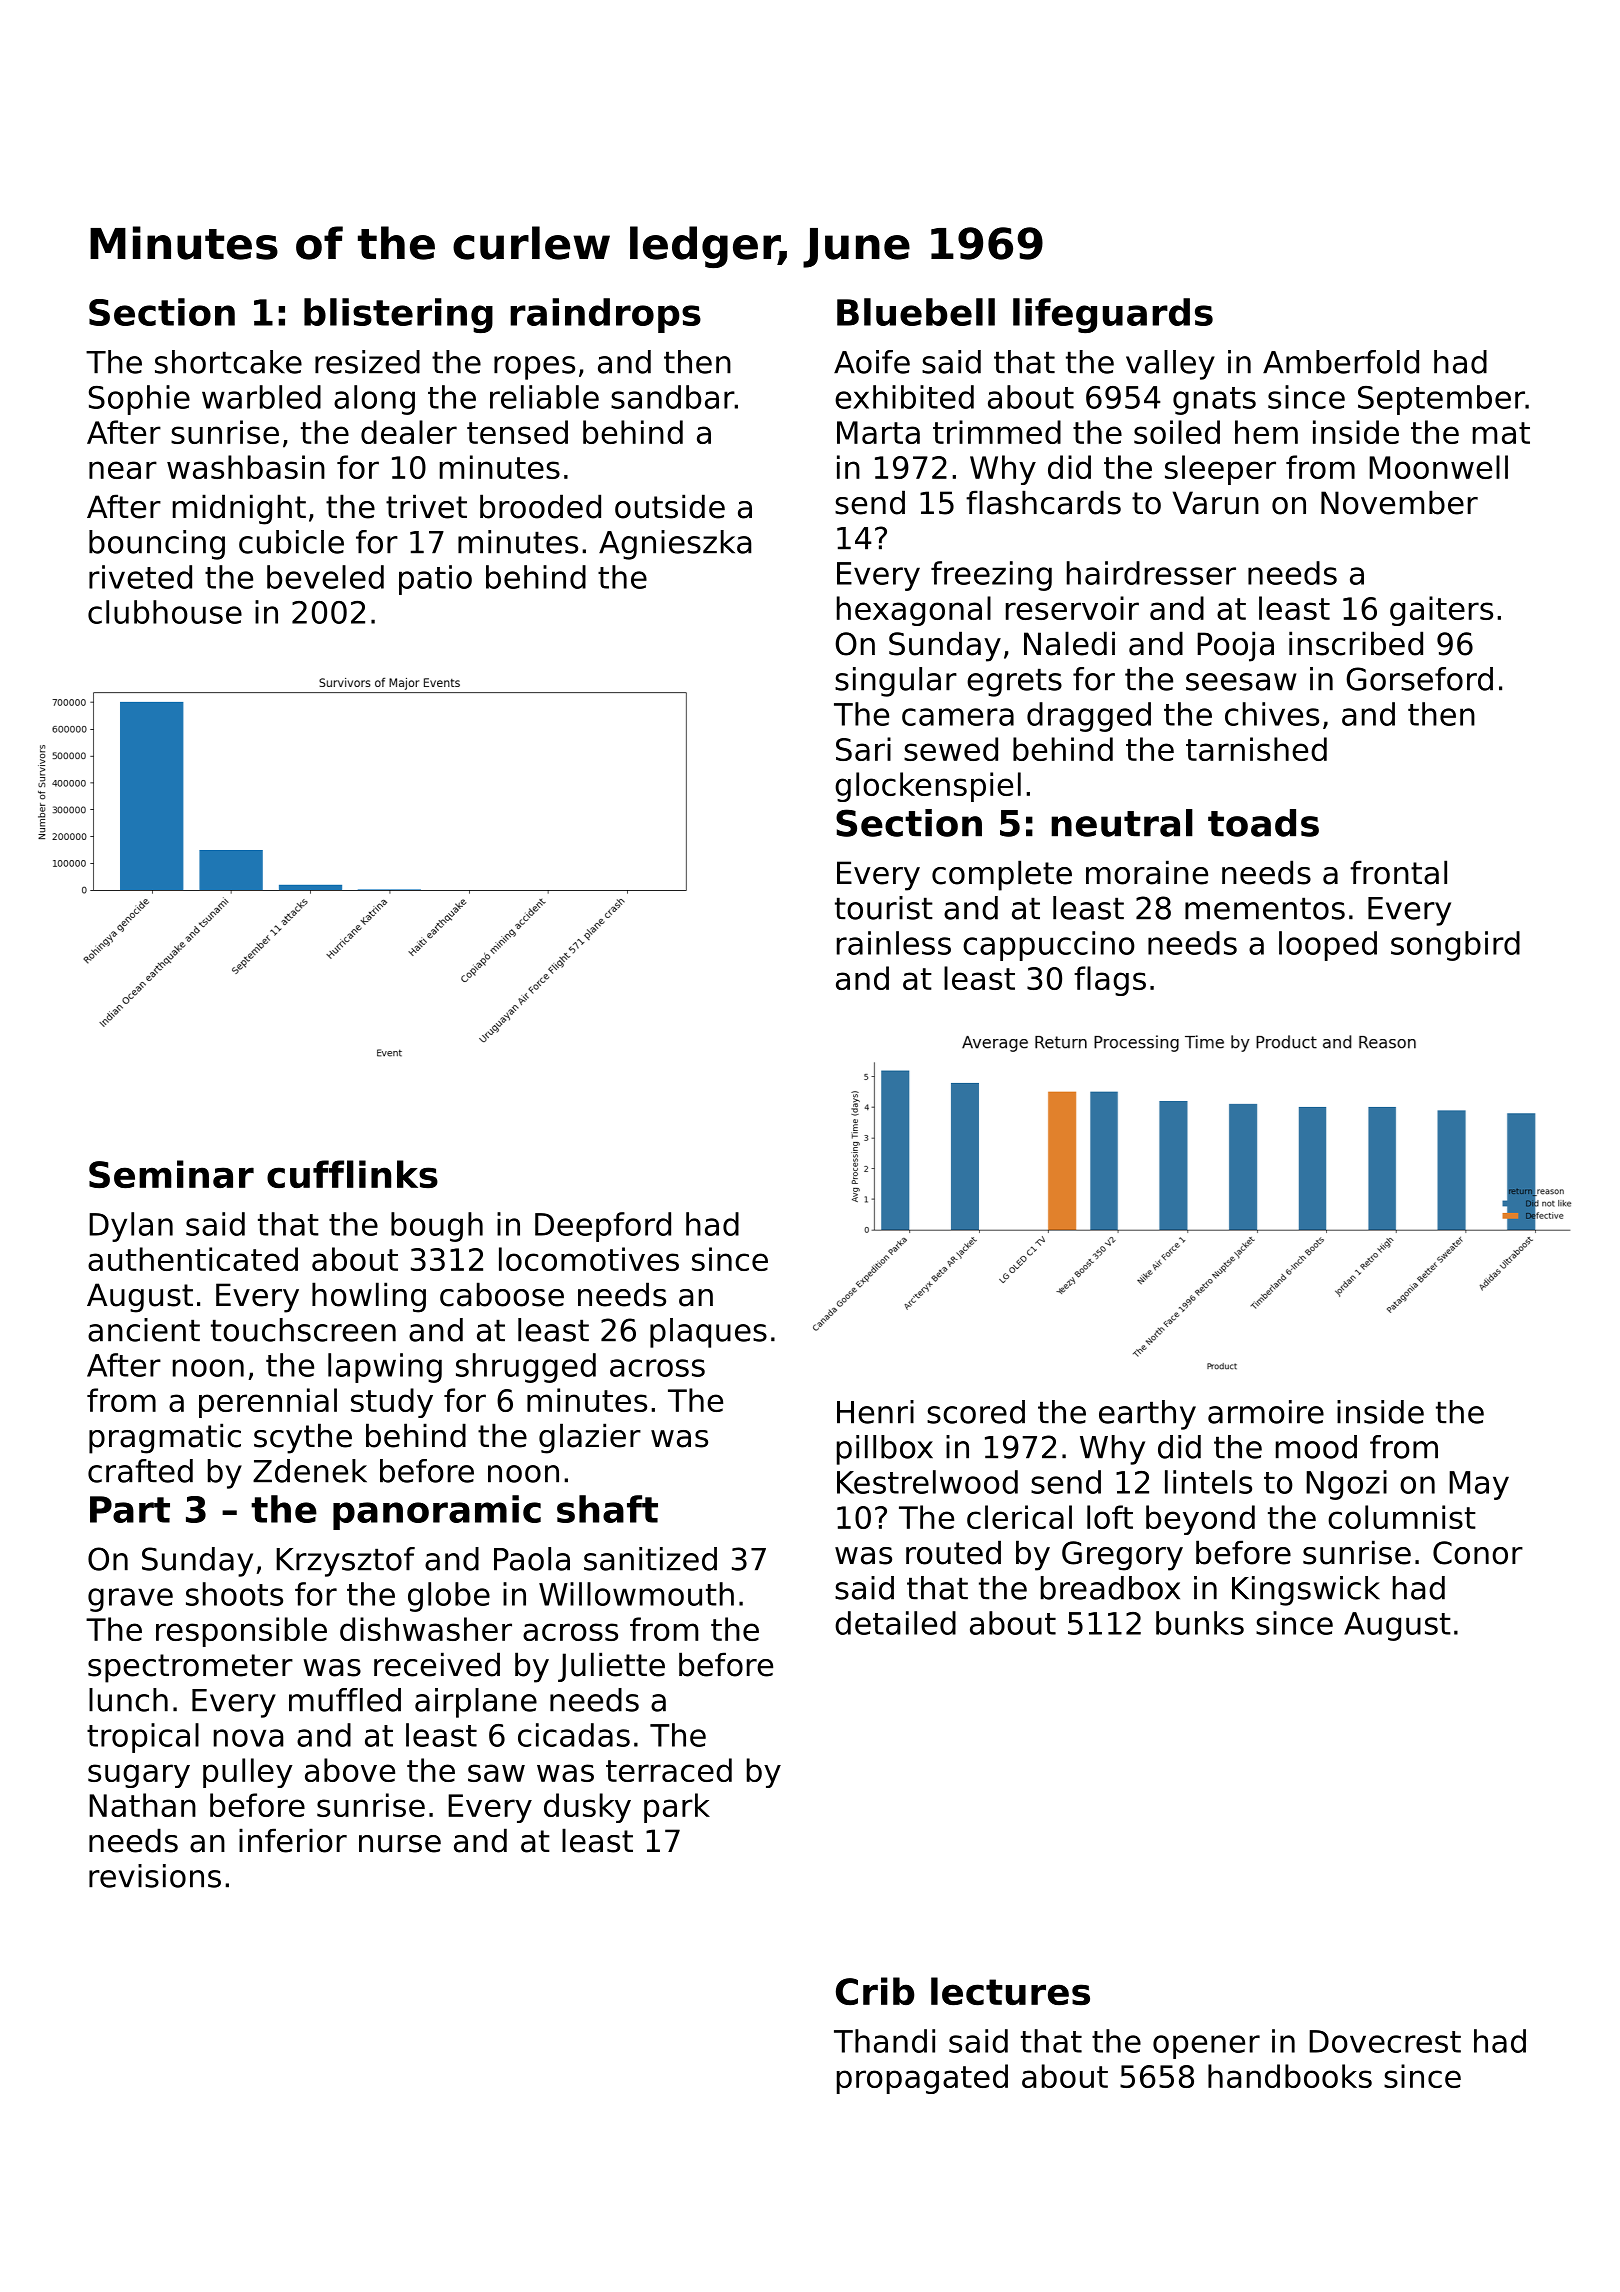  Describe the element at coordinates (922, 2079) in the screenshot. I see `propagated` at that location.
